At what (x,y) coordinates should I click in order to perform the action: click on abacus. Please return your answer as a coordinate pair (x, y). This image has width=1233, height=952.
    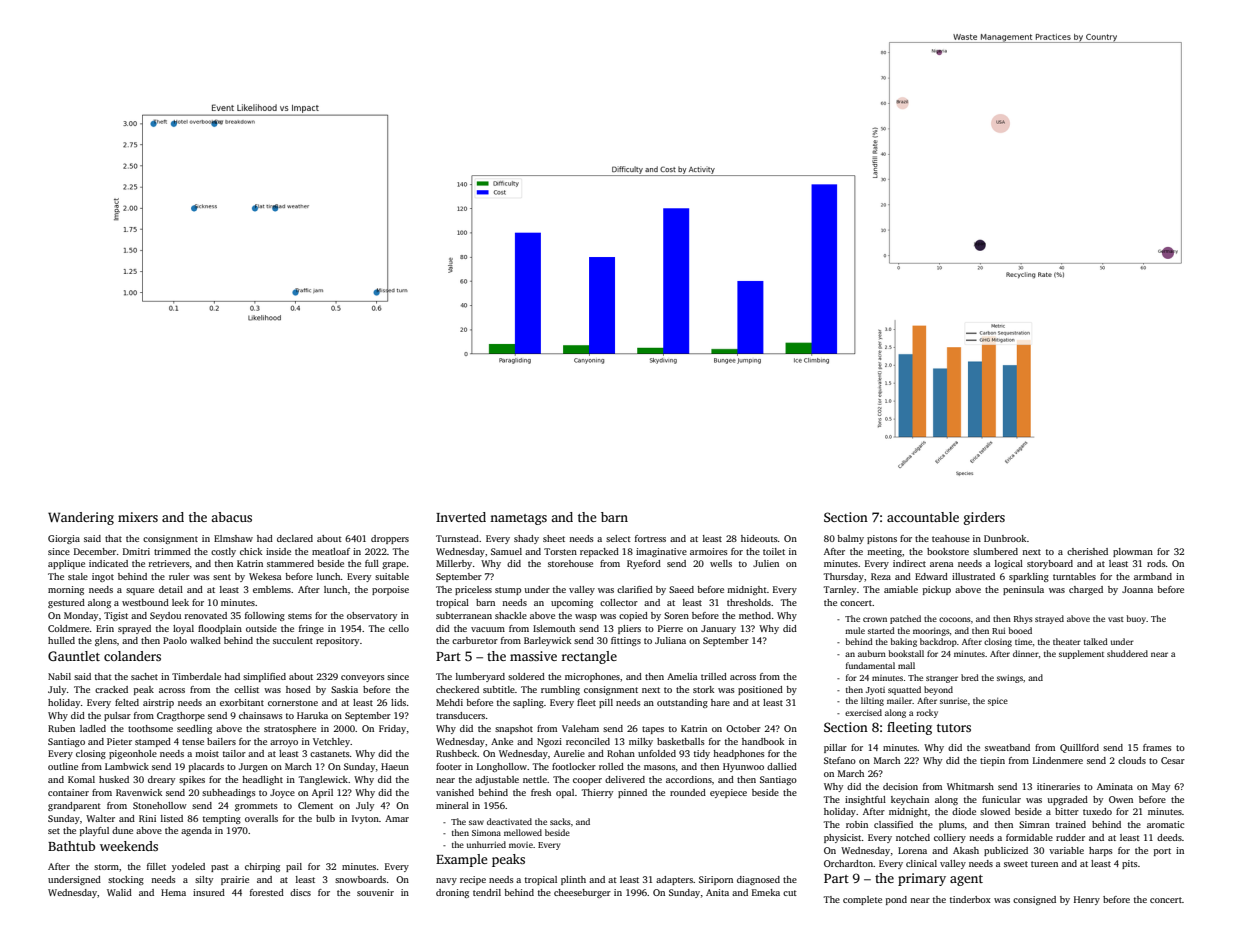
    Looking at the image, I should click on (231, 517).
